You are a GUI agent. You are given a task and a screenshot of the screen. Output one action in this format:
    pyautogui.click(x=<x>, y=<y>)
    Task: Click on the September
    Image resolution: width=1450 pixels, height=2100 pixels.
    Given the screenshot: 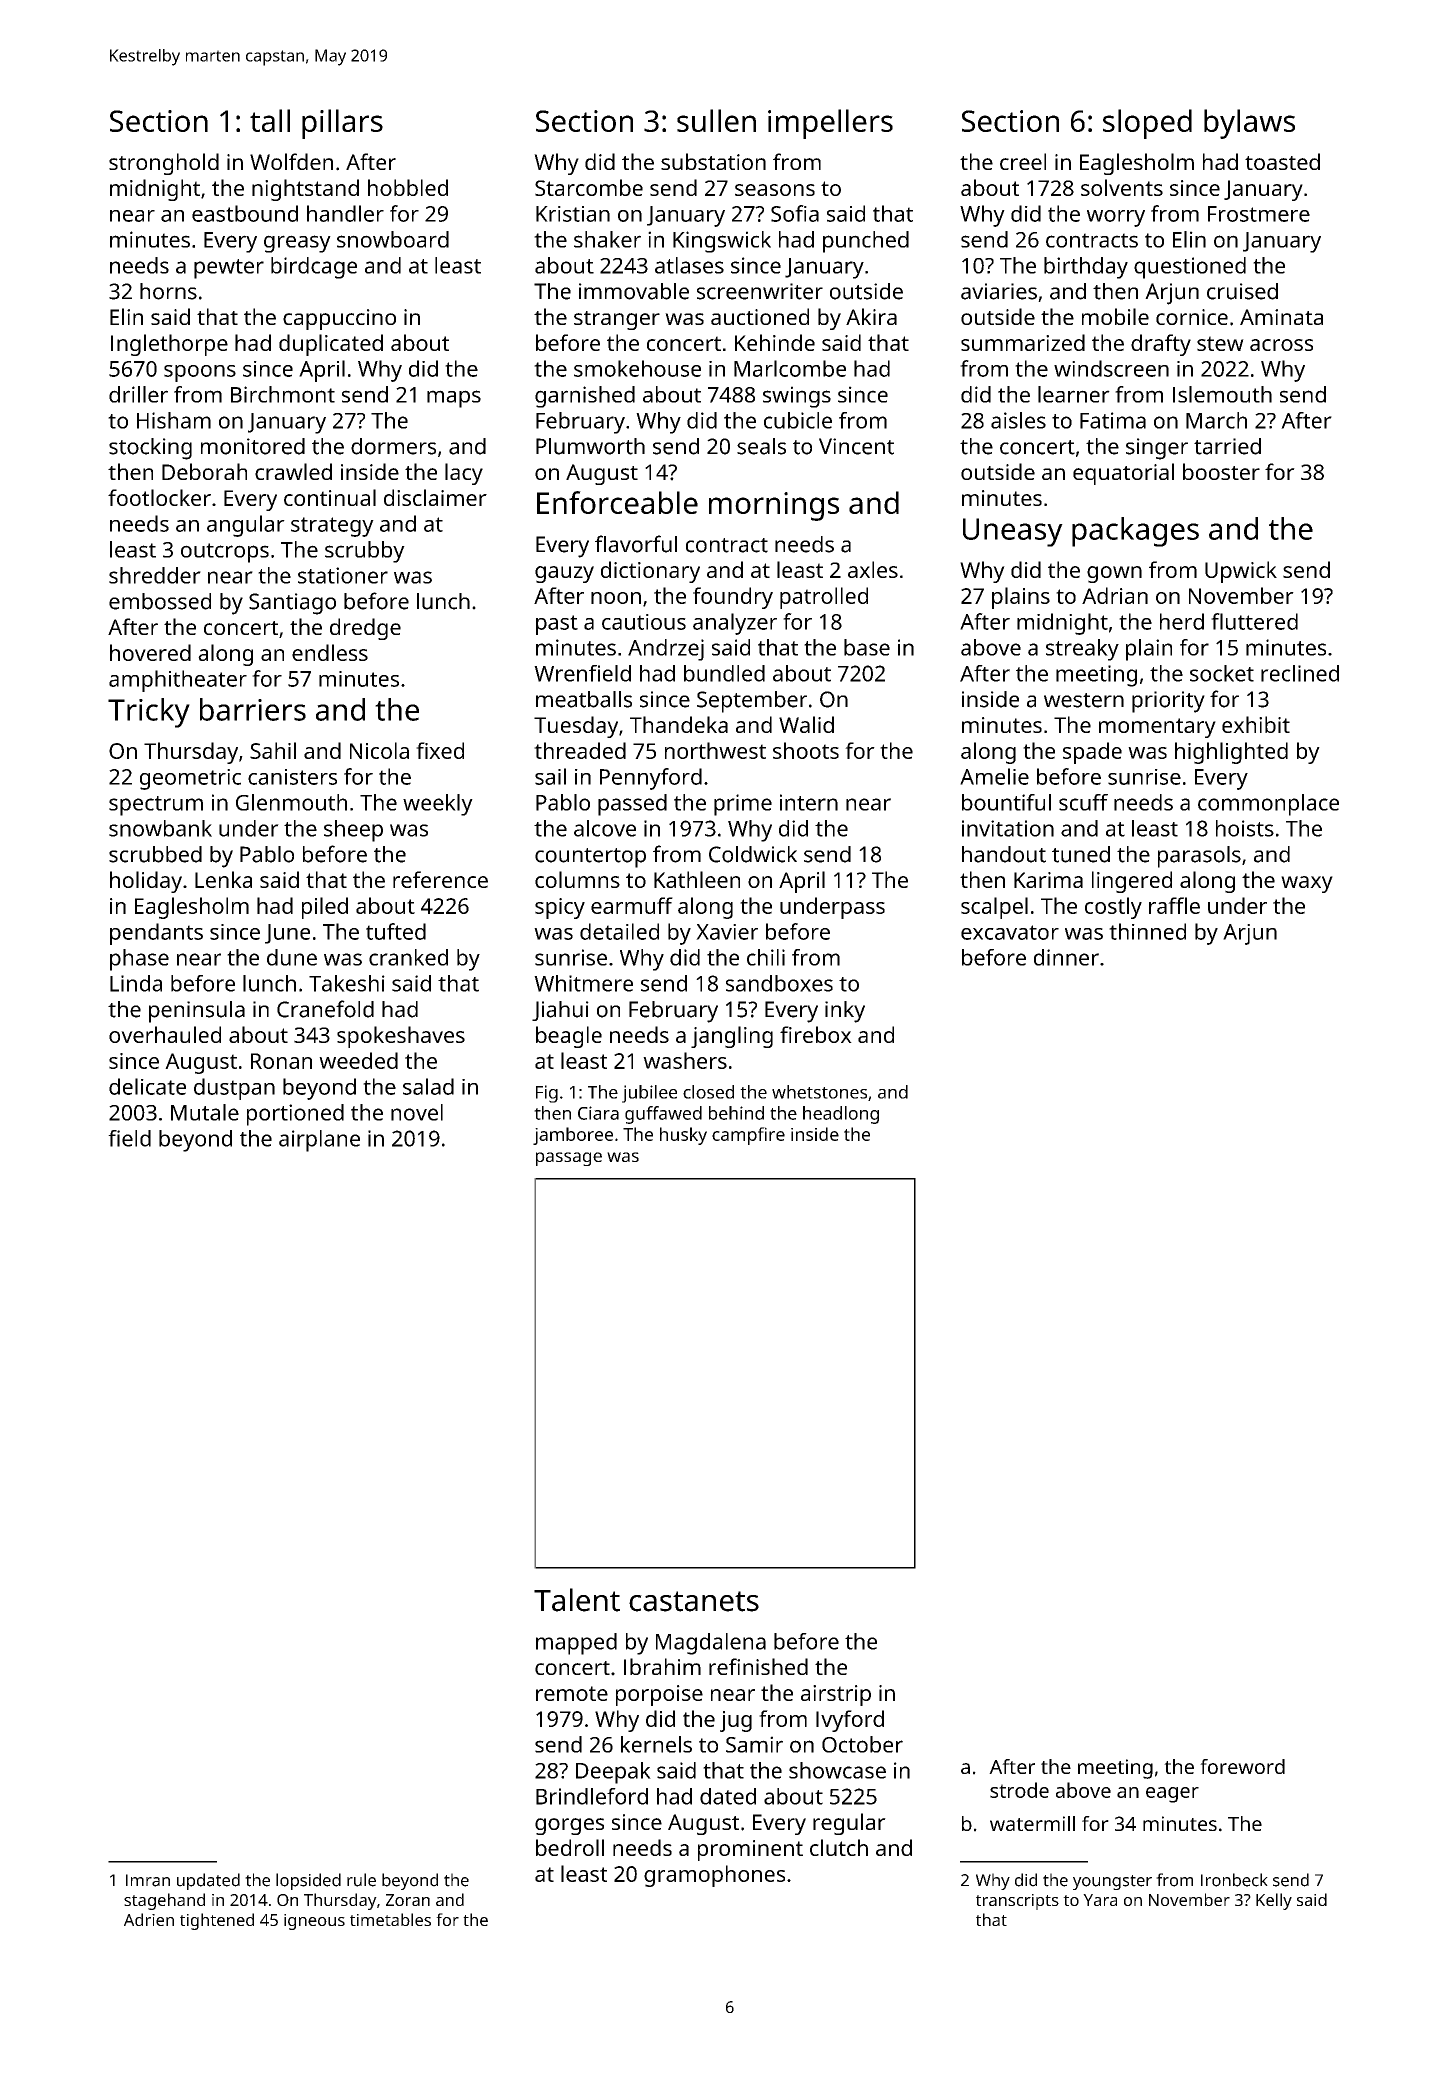 What is the action you would take?
    pyautogui.click(x=752, y=702)
